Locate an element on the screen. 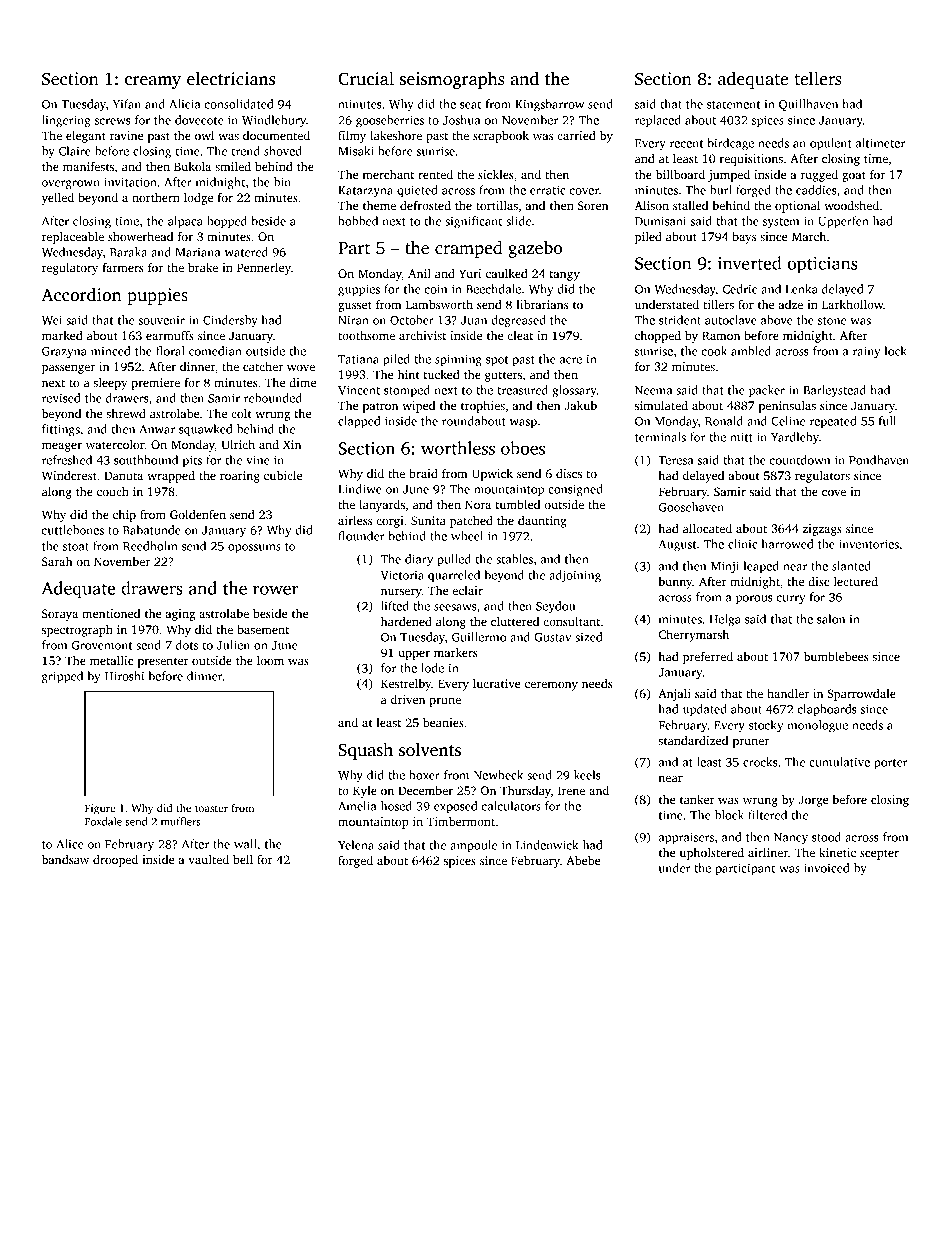  Wei is located at coordinates (52, 320).
